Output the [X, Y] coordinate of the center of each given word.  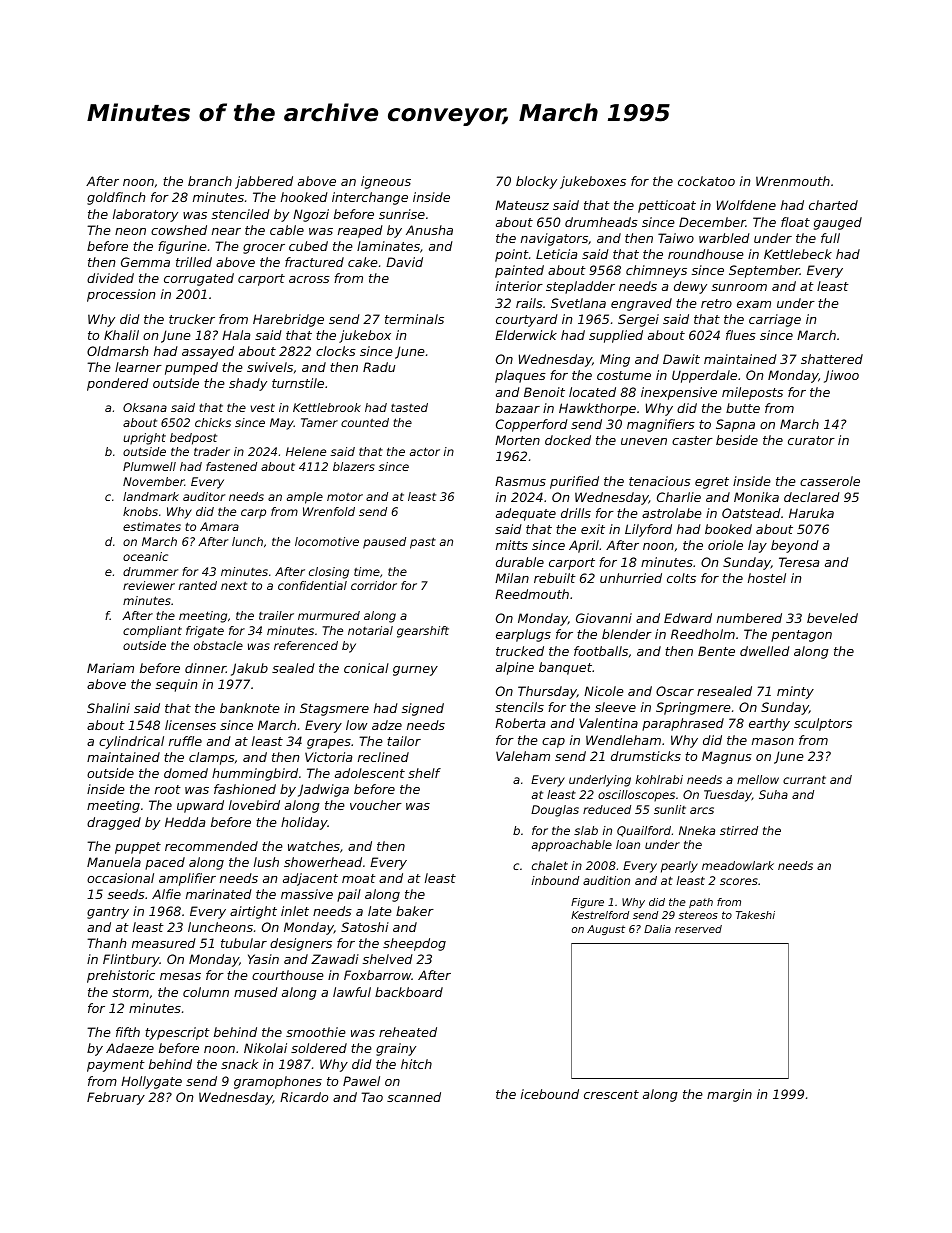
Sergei [638, 320]
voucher [376, 805]
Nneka [697, 830]
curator [811, 440]
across [309, 279]
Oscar [675, 691]
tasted [409, 407]
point [512, 255]
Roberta [520, 723]
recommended [211, 846]
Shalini [108, 708]
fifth [128, 1032]
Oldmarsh [117, 351]
